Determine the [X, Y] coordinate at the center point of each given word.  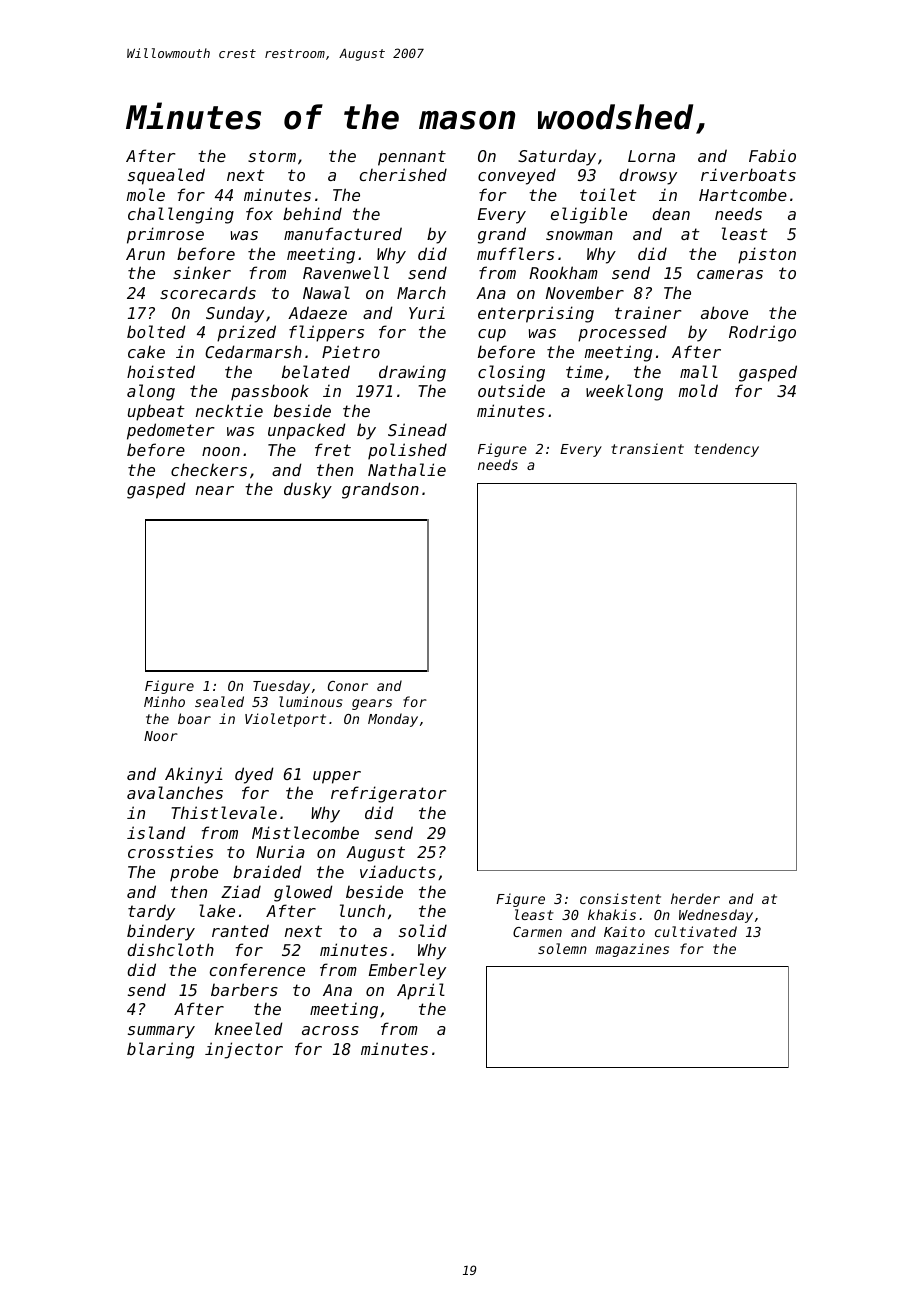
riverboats [748, 174]
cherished [403, 174]
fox [259, 213]
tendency [726, 450]
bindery [161, 932]
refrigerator [388, 794]
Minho [164, 701]
